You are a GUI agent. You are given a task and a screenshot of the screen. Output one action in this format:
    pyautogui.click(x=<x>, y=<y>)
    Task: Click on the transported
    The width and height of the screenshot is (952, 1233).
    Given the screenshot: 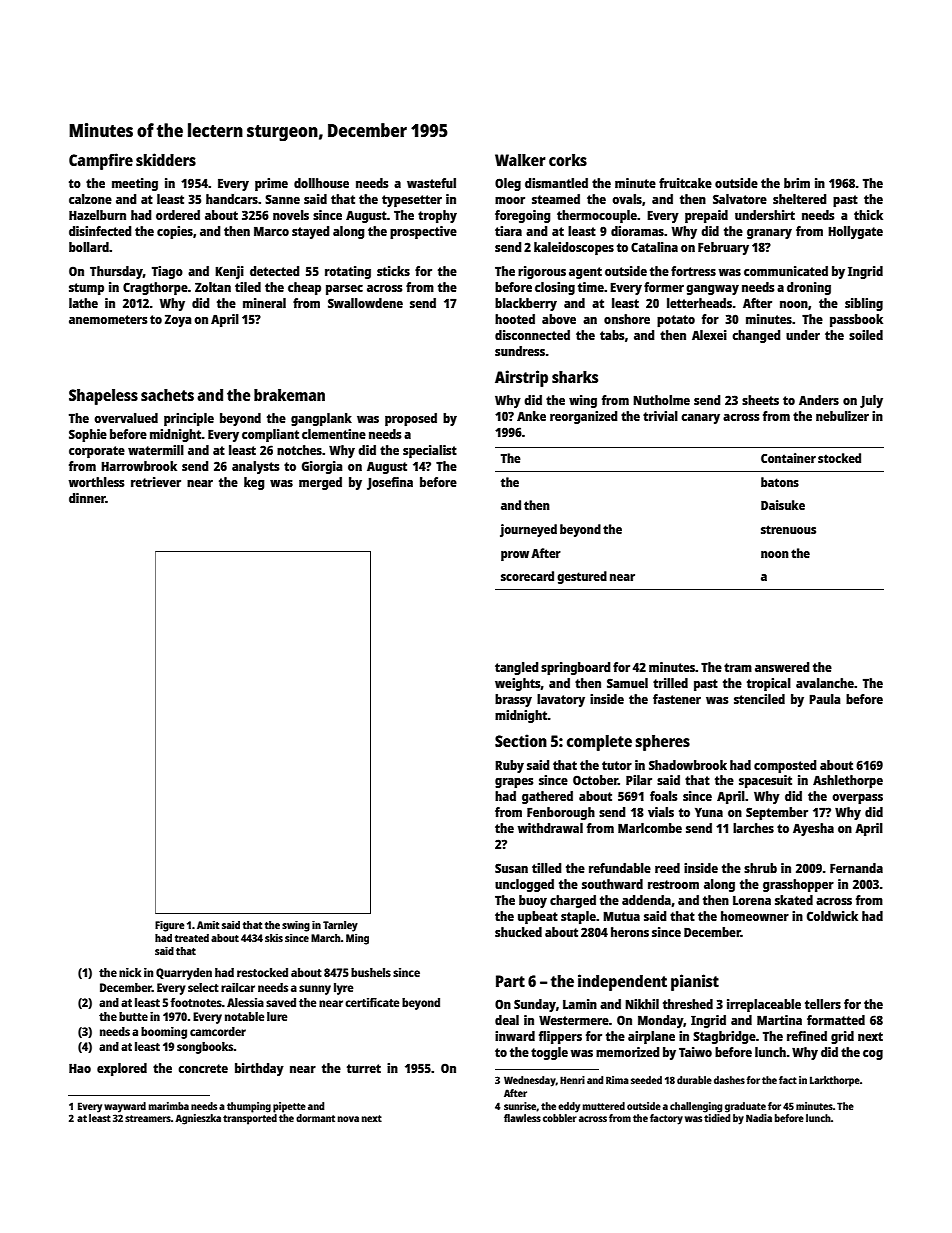 What is the action you would take?
    pyautogui.click(x=250, y=1119)
